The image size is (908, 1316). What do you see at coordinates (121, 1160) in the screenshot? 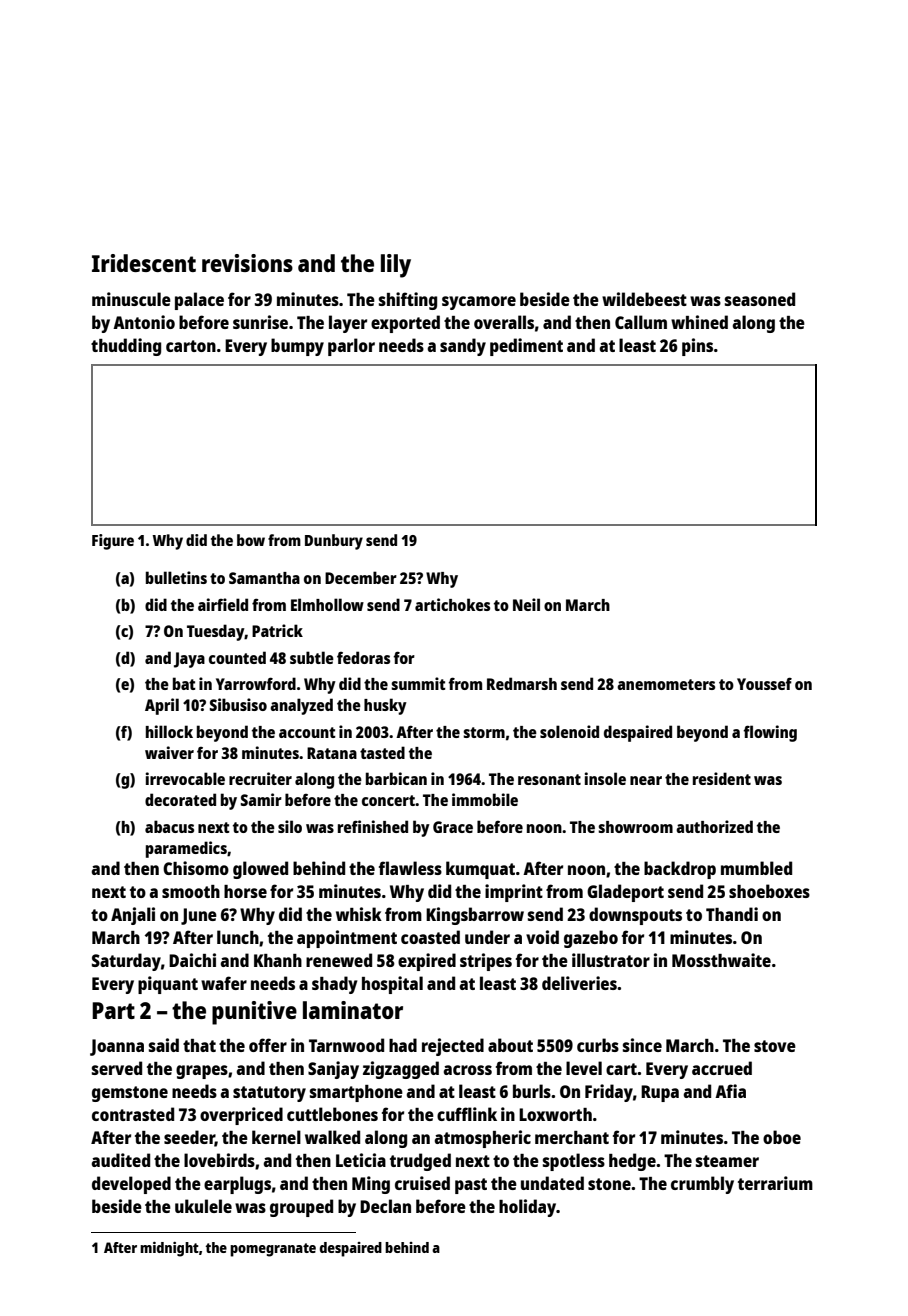
I see `audited` at bounding box center [121, 1160].
